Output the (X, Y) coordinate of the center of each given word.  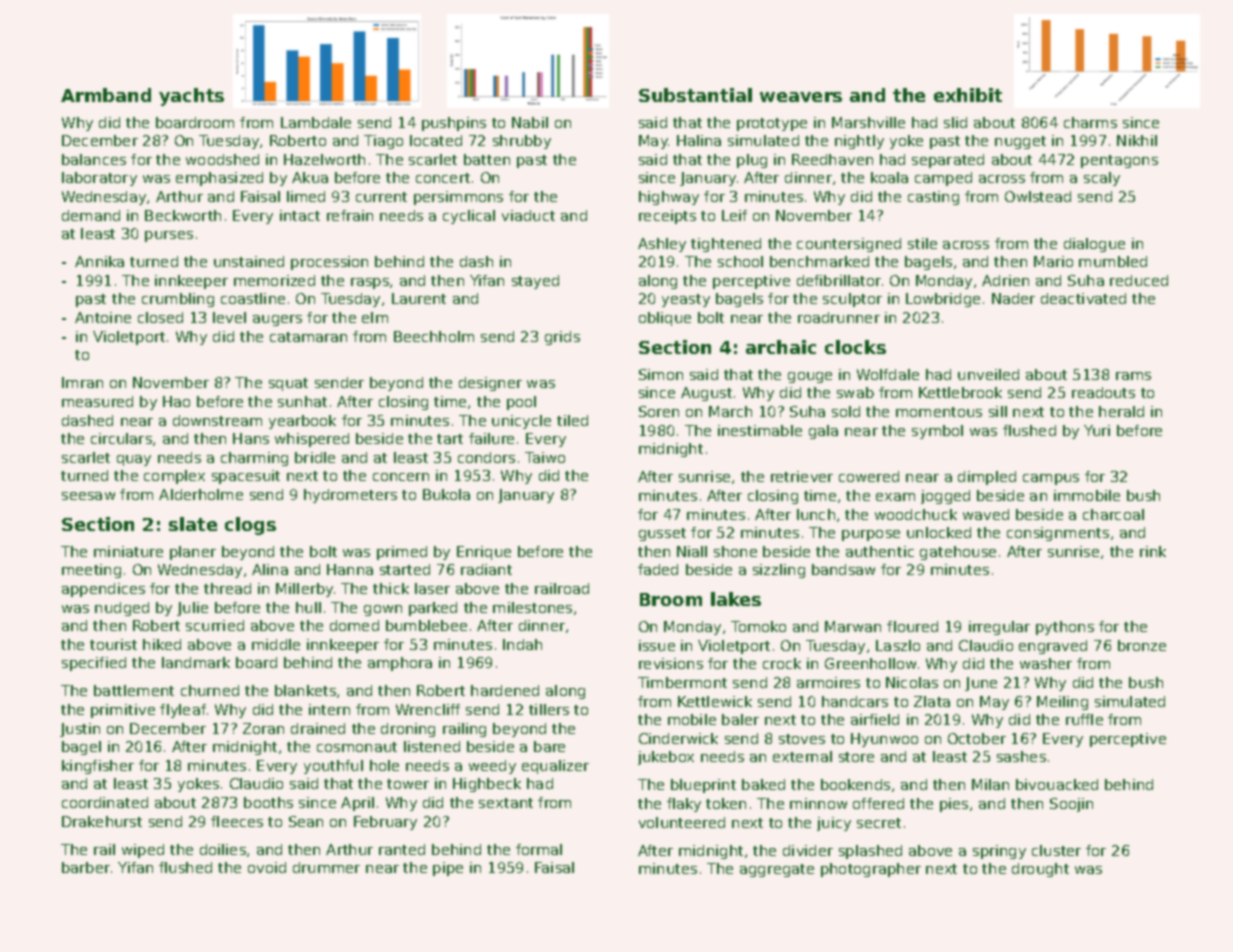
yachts (191, 97)
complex (174, 477)
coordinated (105, 802)
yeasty (686, 300)
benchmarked (819, 261)
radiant (486, 569)
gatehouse (958, 553)
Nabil (530, 122)
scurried (215, 625)
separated (948, 161)
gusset (662, 534)
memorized (274, 280)
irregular (999, 628)
